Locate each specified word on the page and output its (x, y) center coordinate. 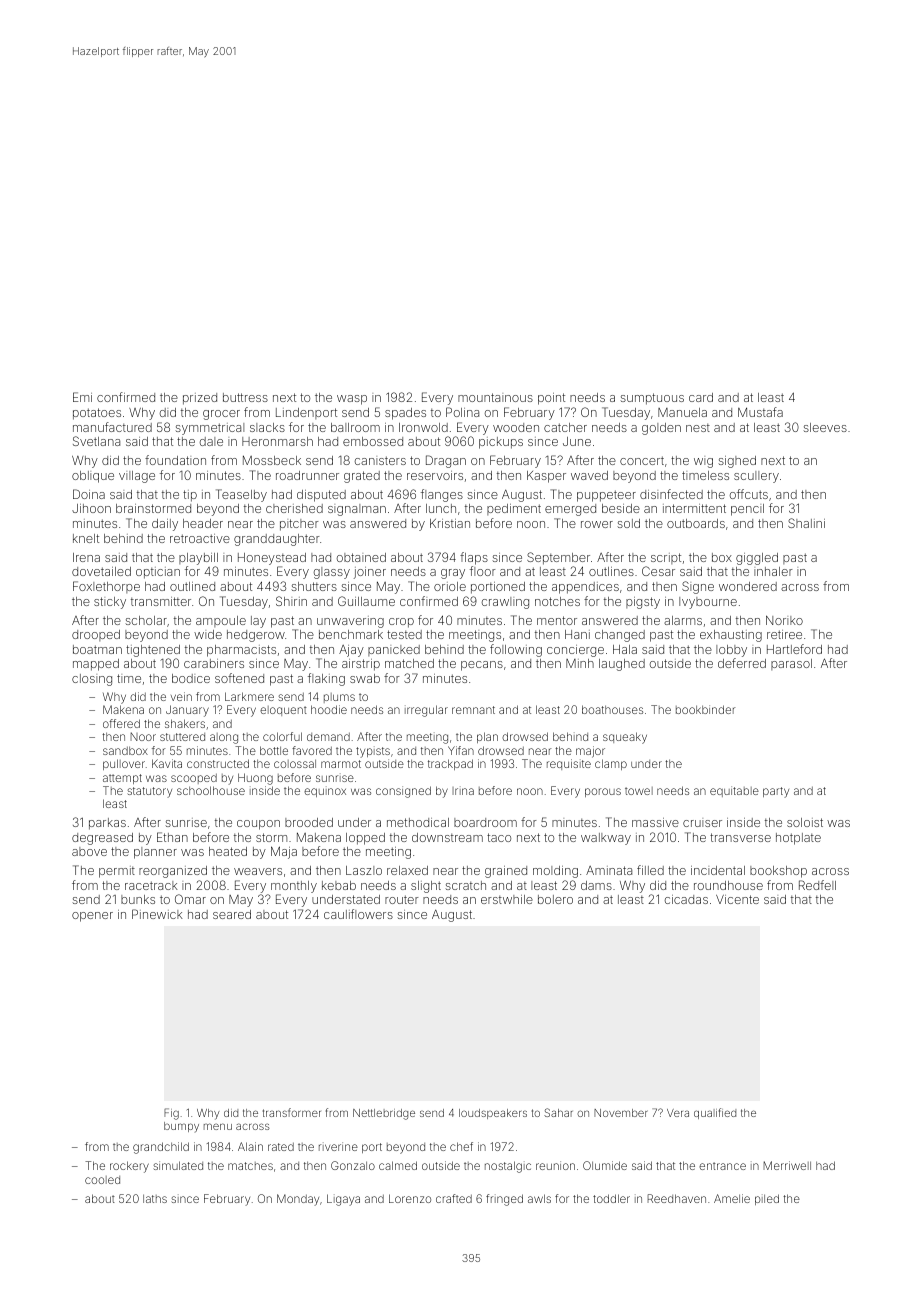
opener (92, 917)
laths (155, 1198)
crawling (505, 603)
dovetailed (101, 571)
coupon (258, 825)
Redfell (817, 885)
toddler (611, 1198)
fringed (504, 1200)
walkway (606, 839)
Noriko (784, 620)
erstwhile (507, 899)
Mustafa (760, 412)
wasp (352, 400)
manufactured (112, 427)
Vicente (737, 899)
